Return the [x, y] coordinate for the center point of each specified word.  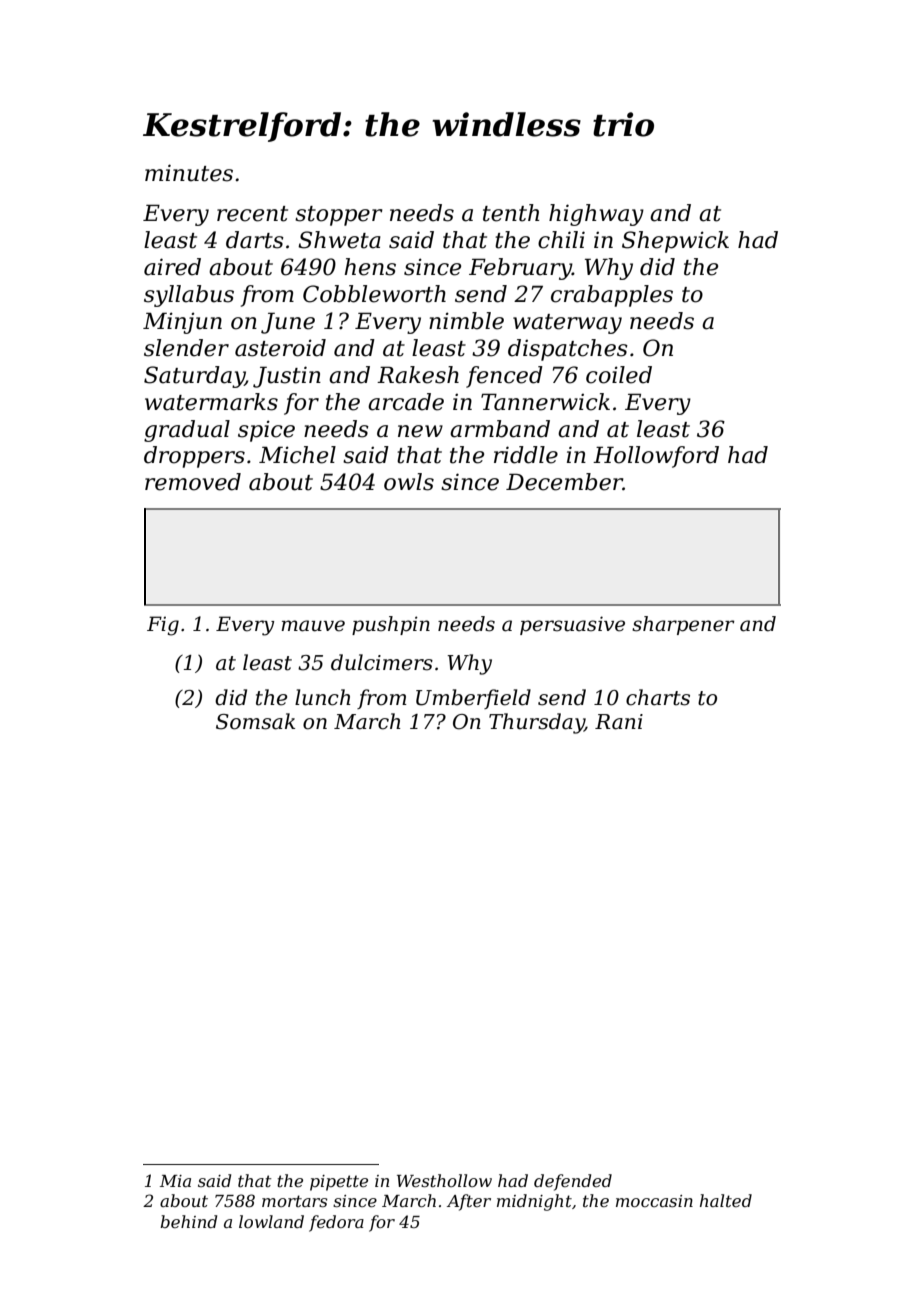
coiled [619, 375]
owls [409, 482]
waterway [567, 324]
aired [172, 267]
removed [193, 482]
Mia [175, 1181]
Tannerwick [545, 402]
